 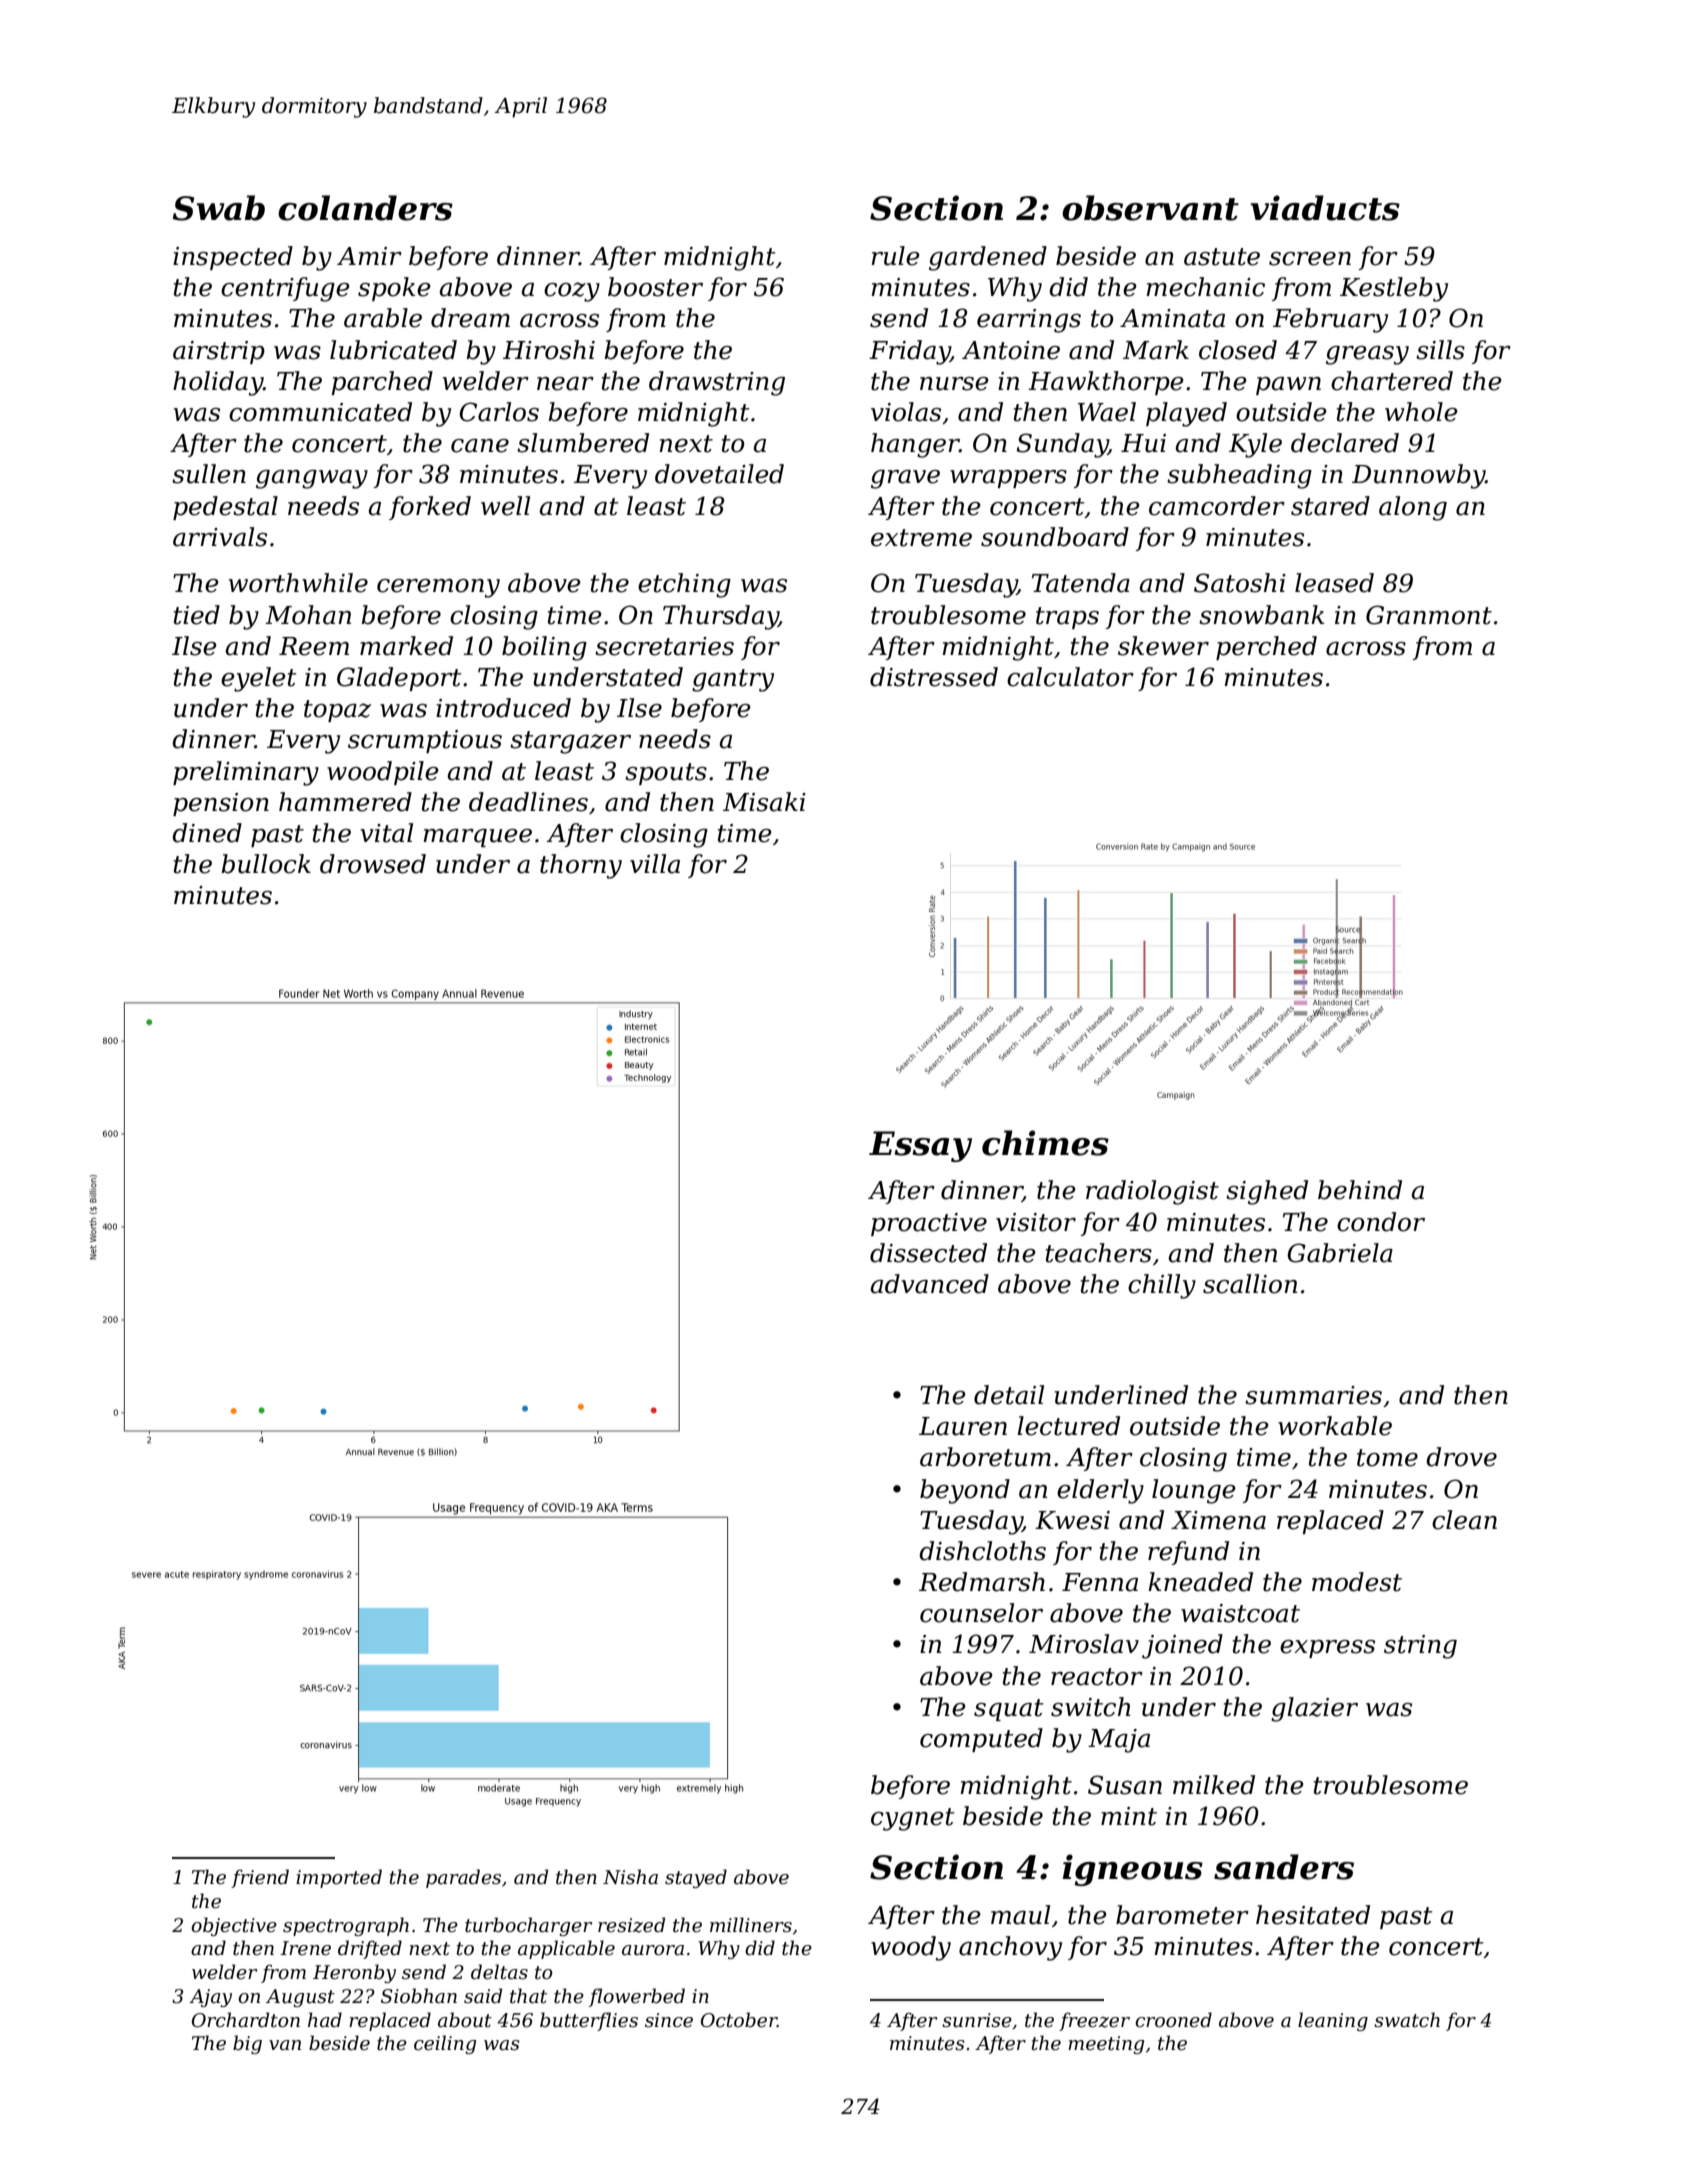 I want to click on swatch, so click(x=1407, y=2020).
